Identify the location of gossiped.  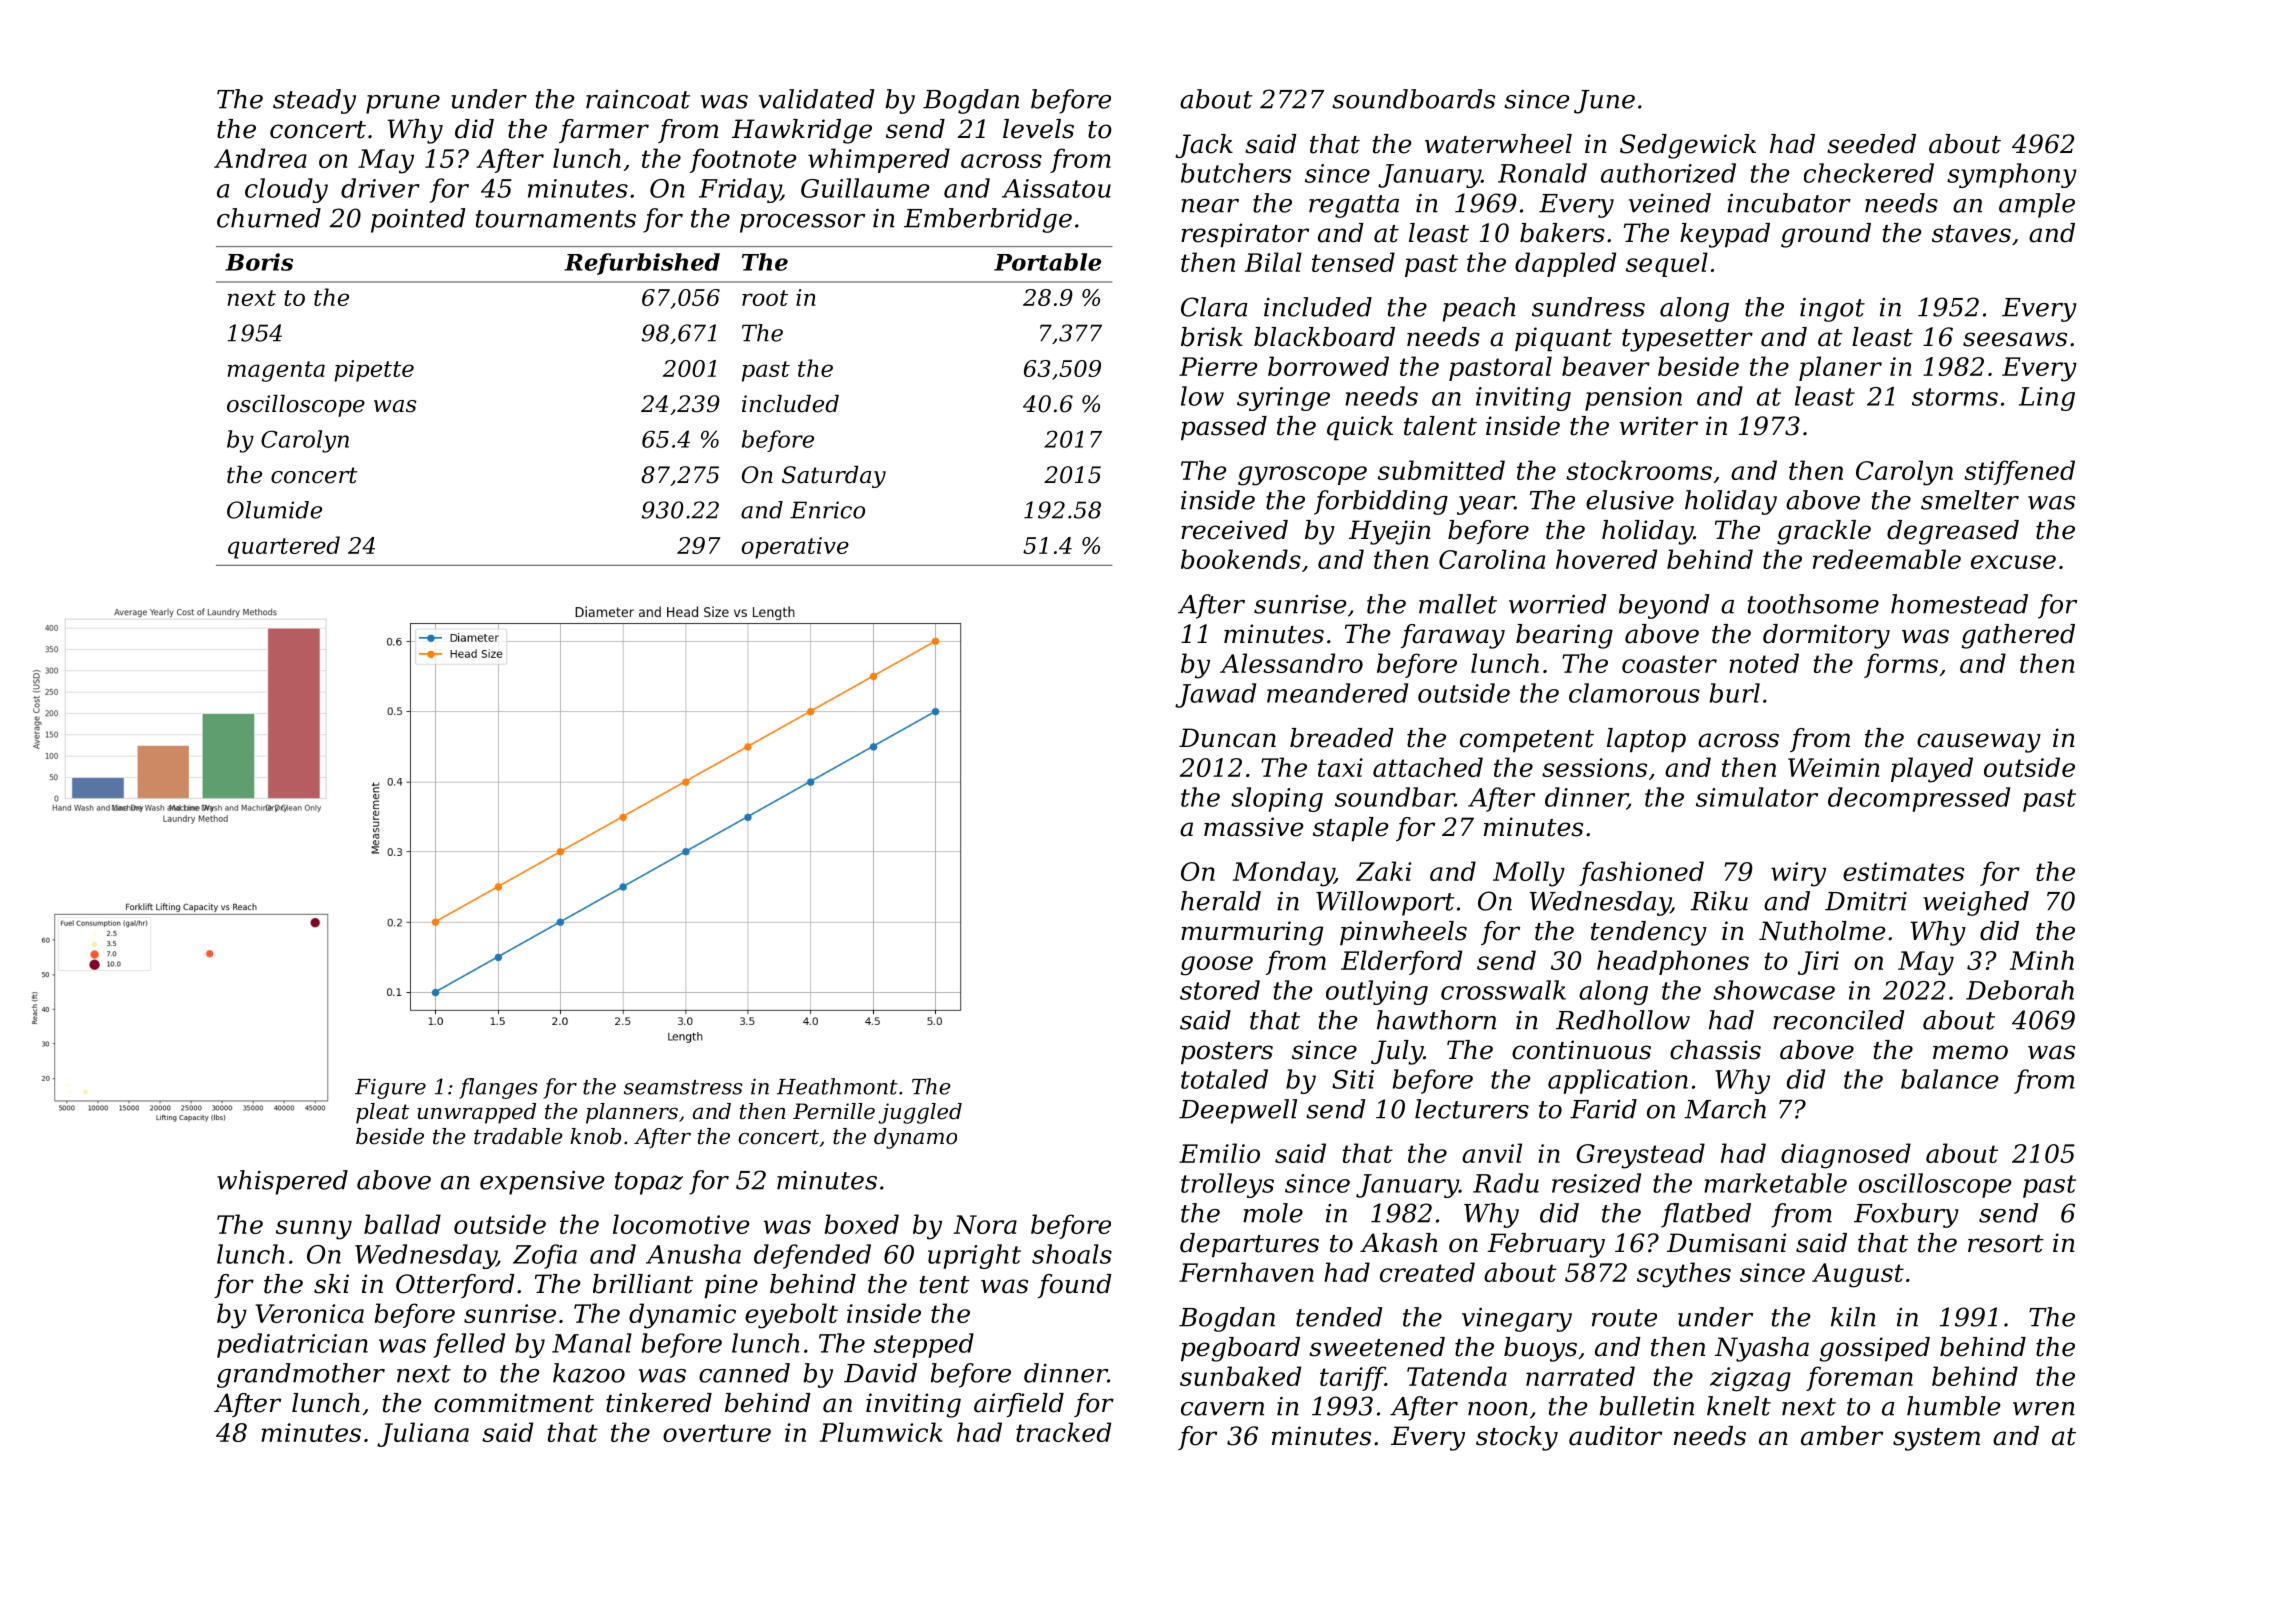
(1875, 1349).
